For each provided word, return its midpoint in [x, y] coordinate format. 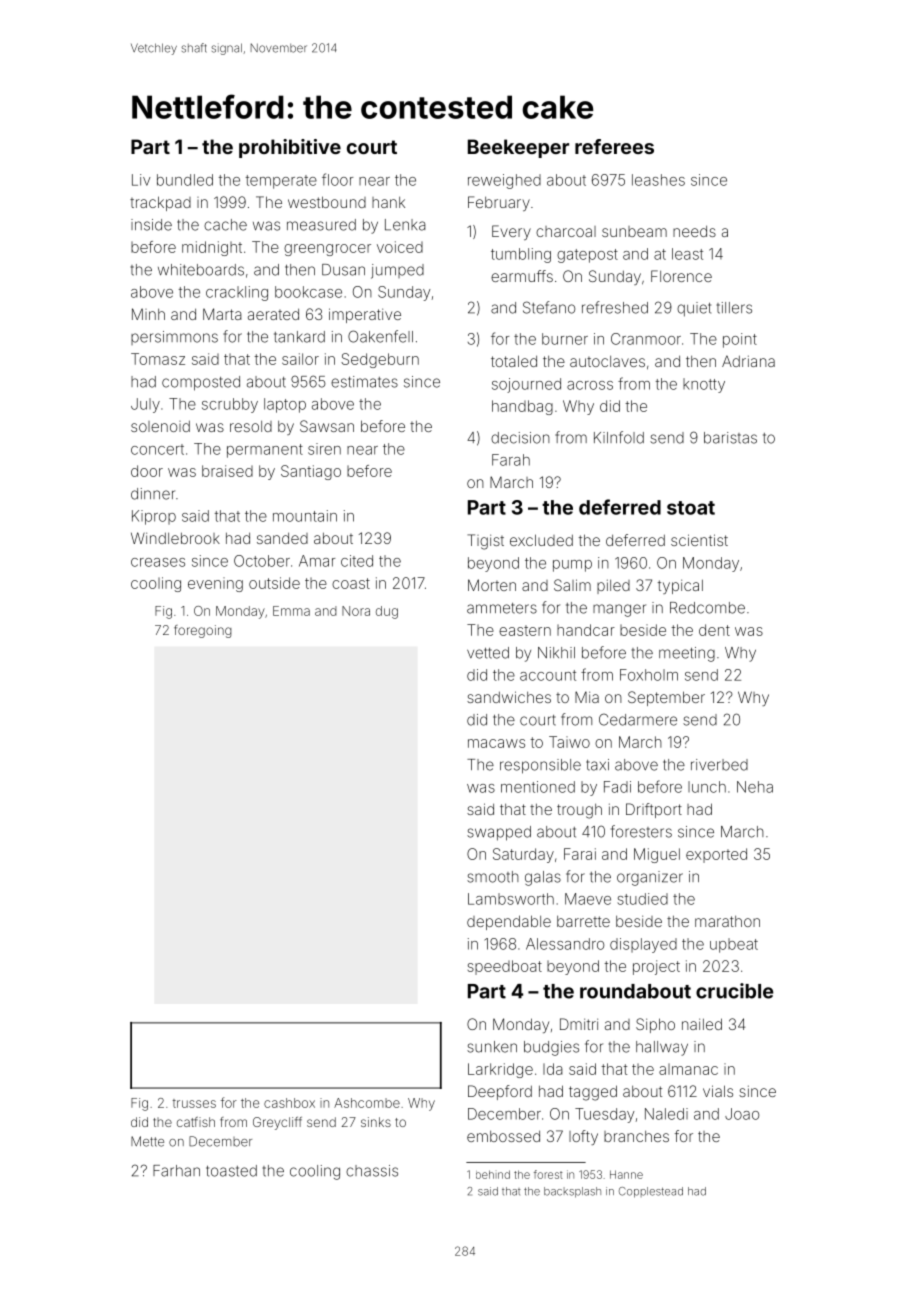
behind [493, 1174]
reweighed [504, 181]
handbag [522, 407]
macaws [496, 743]
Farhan [176, 1171]
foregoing [203, 631]
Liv [141, 180]
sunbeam [634, 231]
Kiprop [154, 517]
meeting [687, 654]
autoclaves [607, 361]
